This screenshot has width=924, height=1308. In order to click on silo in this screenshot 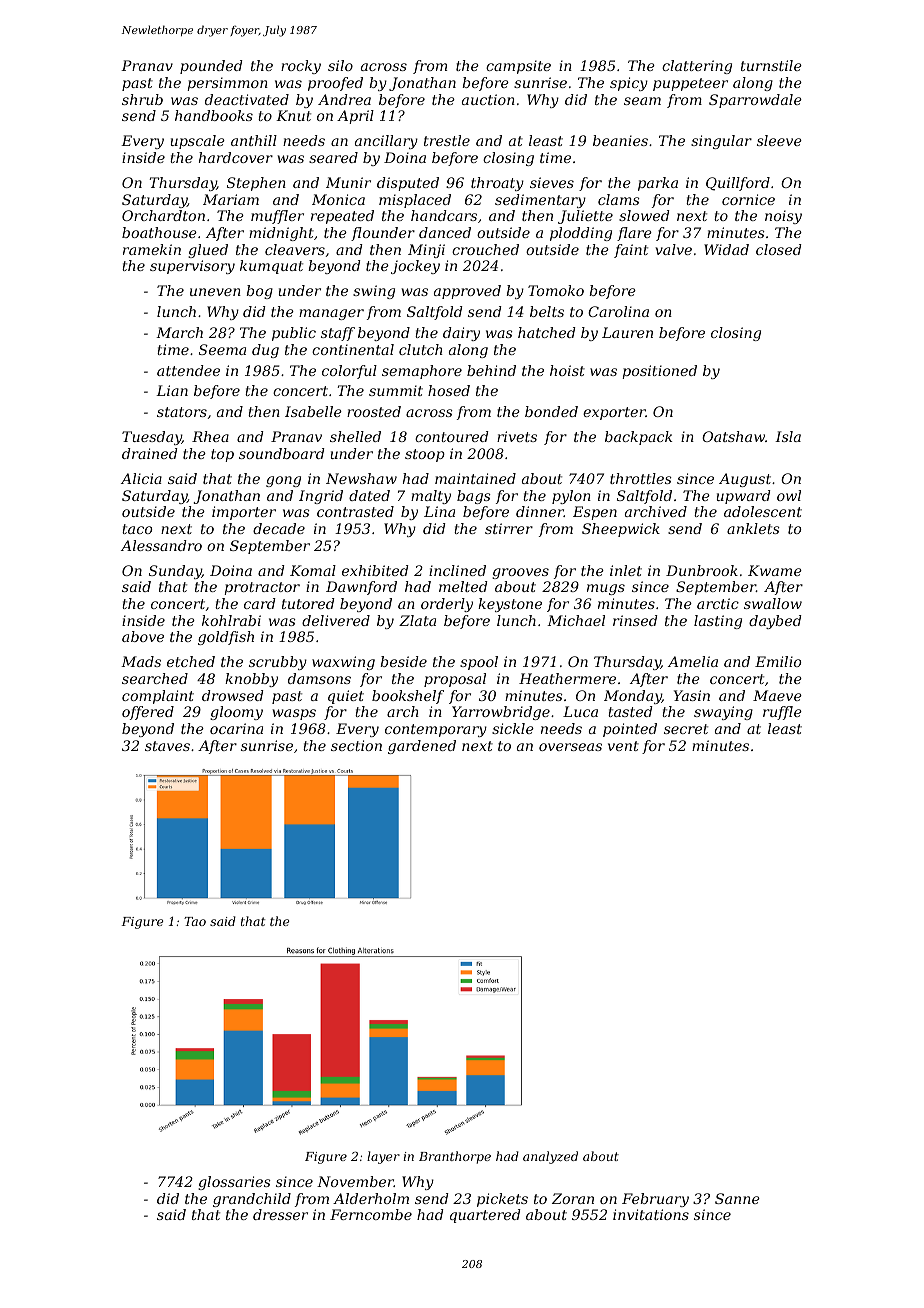, I will do `click(340, 65)`.
